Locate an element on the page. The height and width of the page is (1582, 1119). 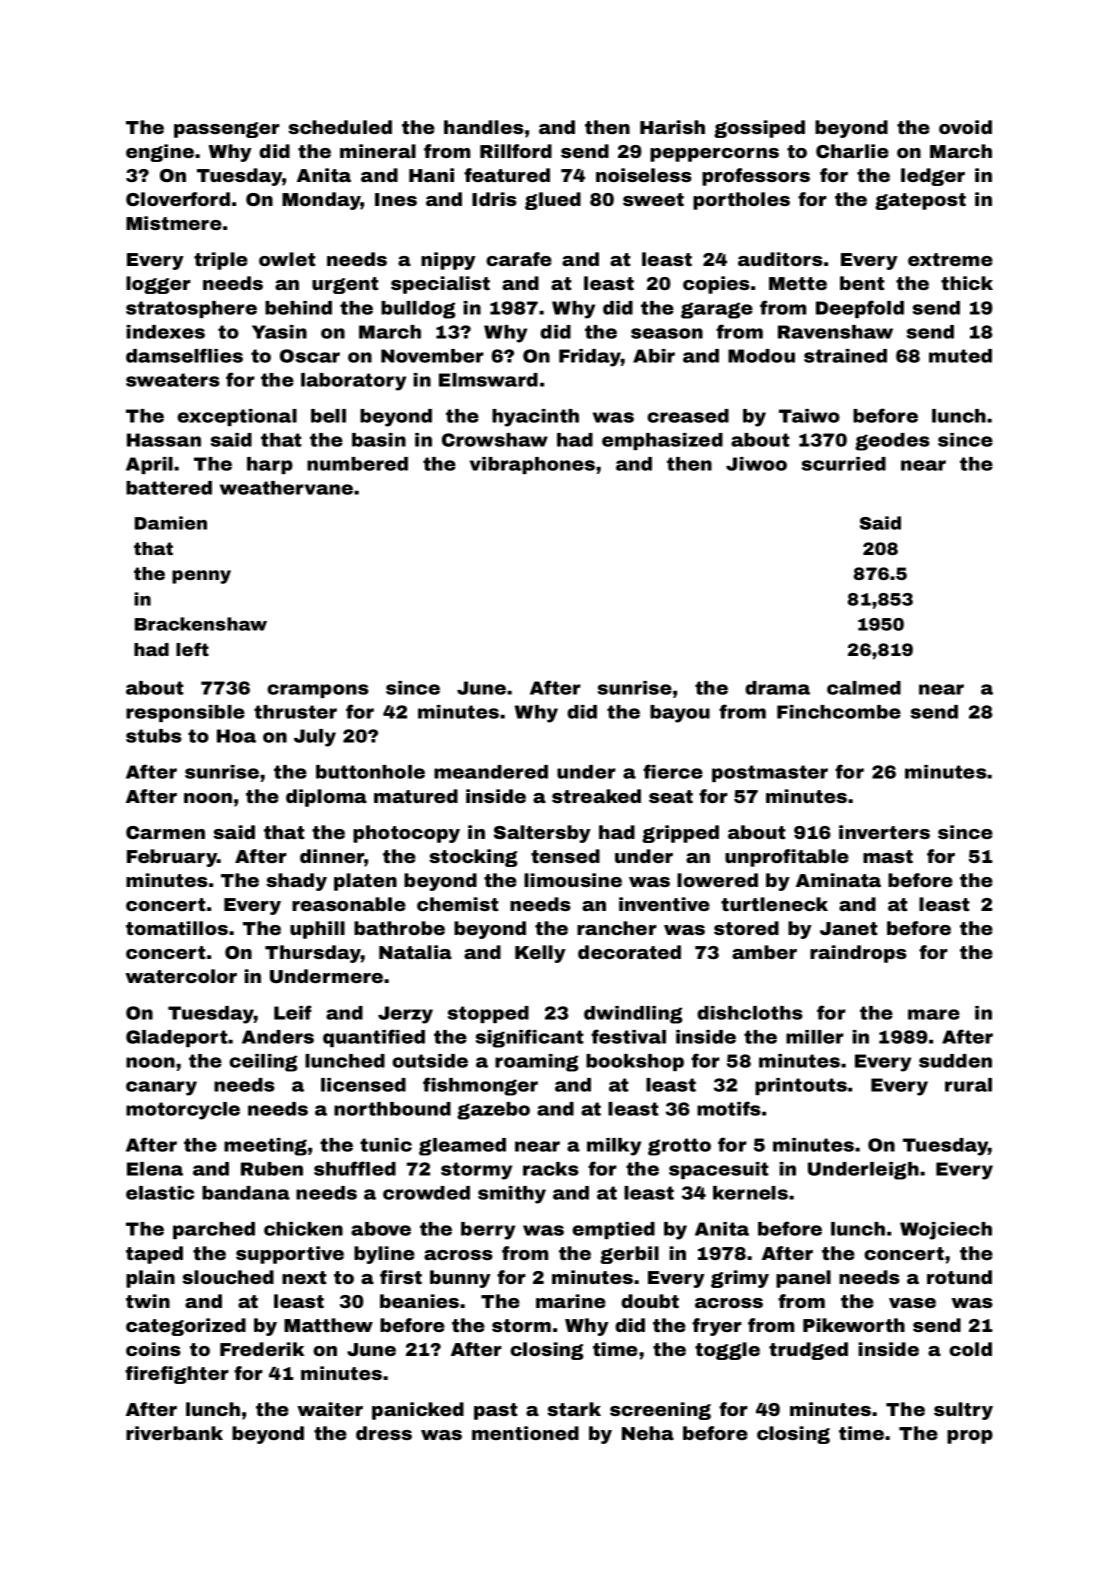
byline is located at coordinates (384, 1255).
